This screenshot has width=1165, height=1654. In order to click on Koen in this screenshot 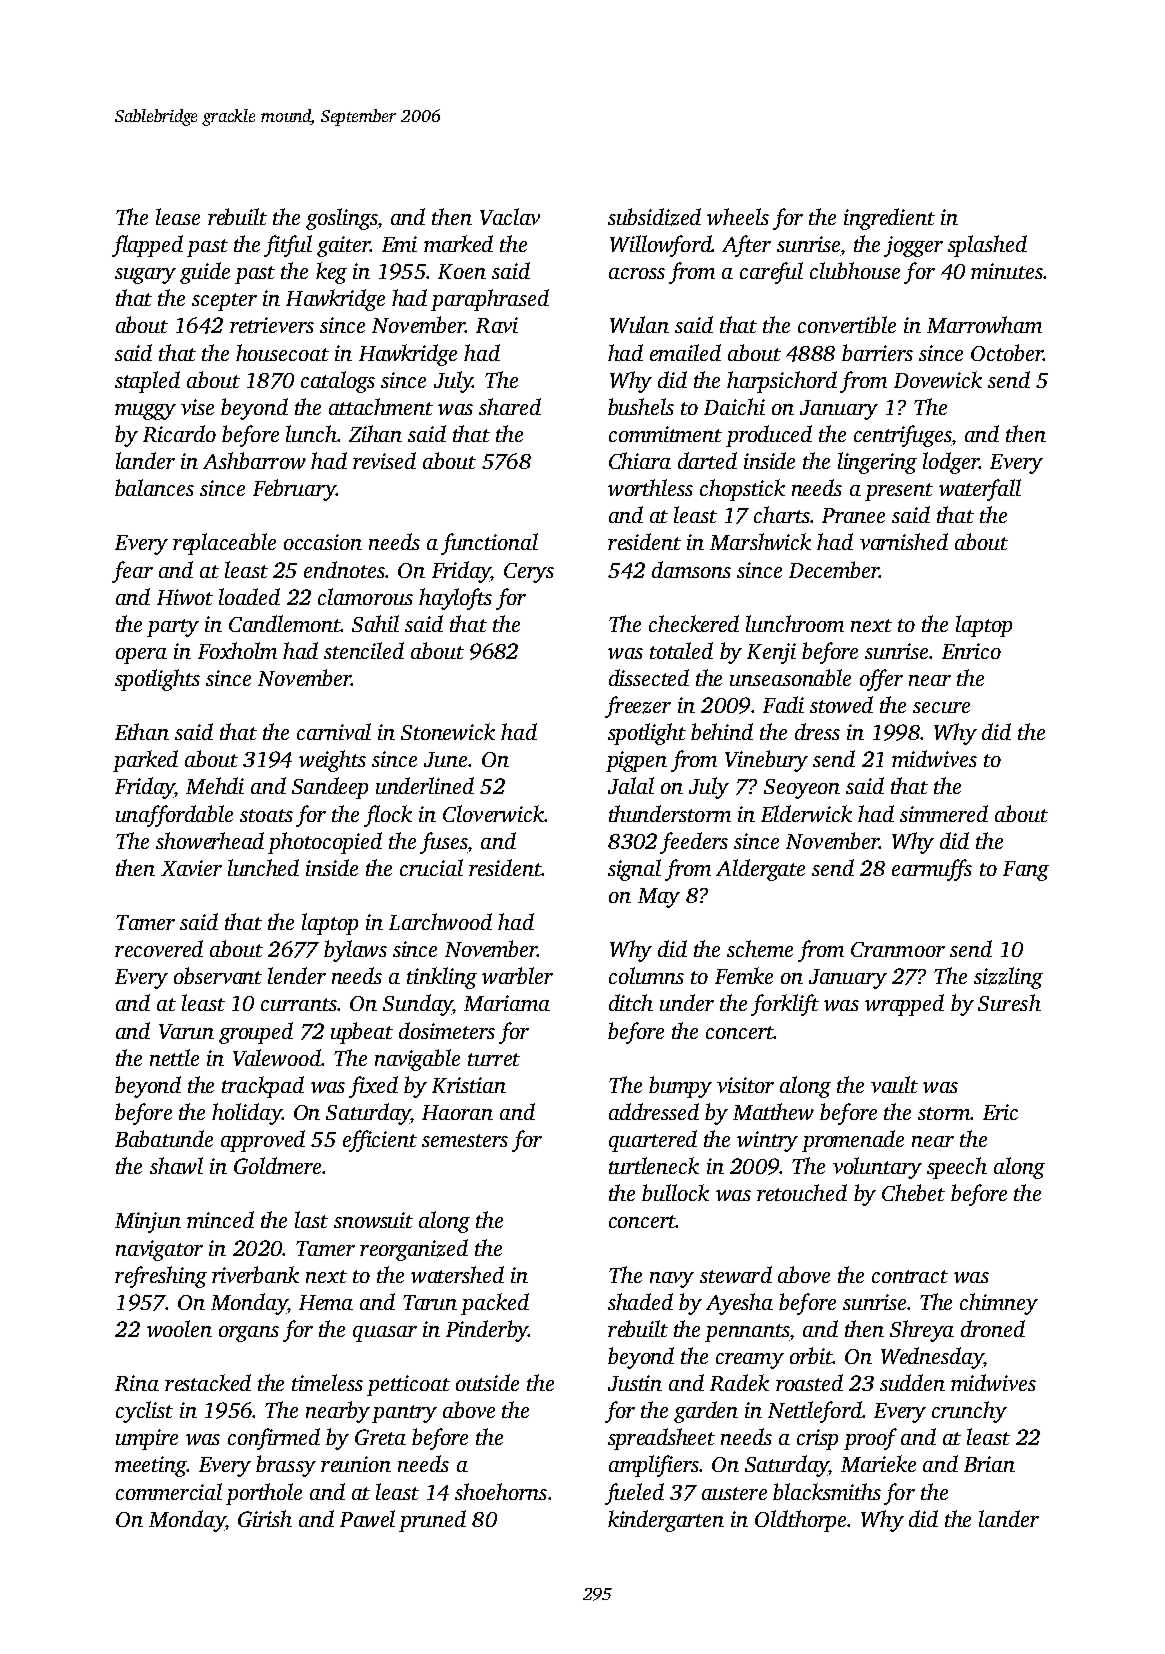, I will do `click(462, 271)`.
